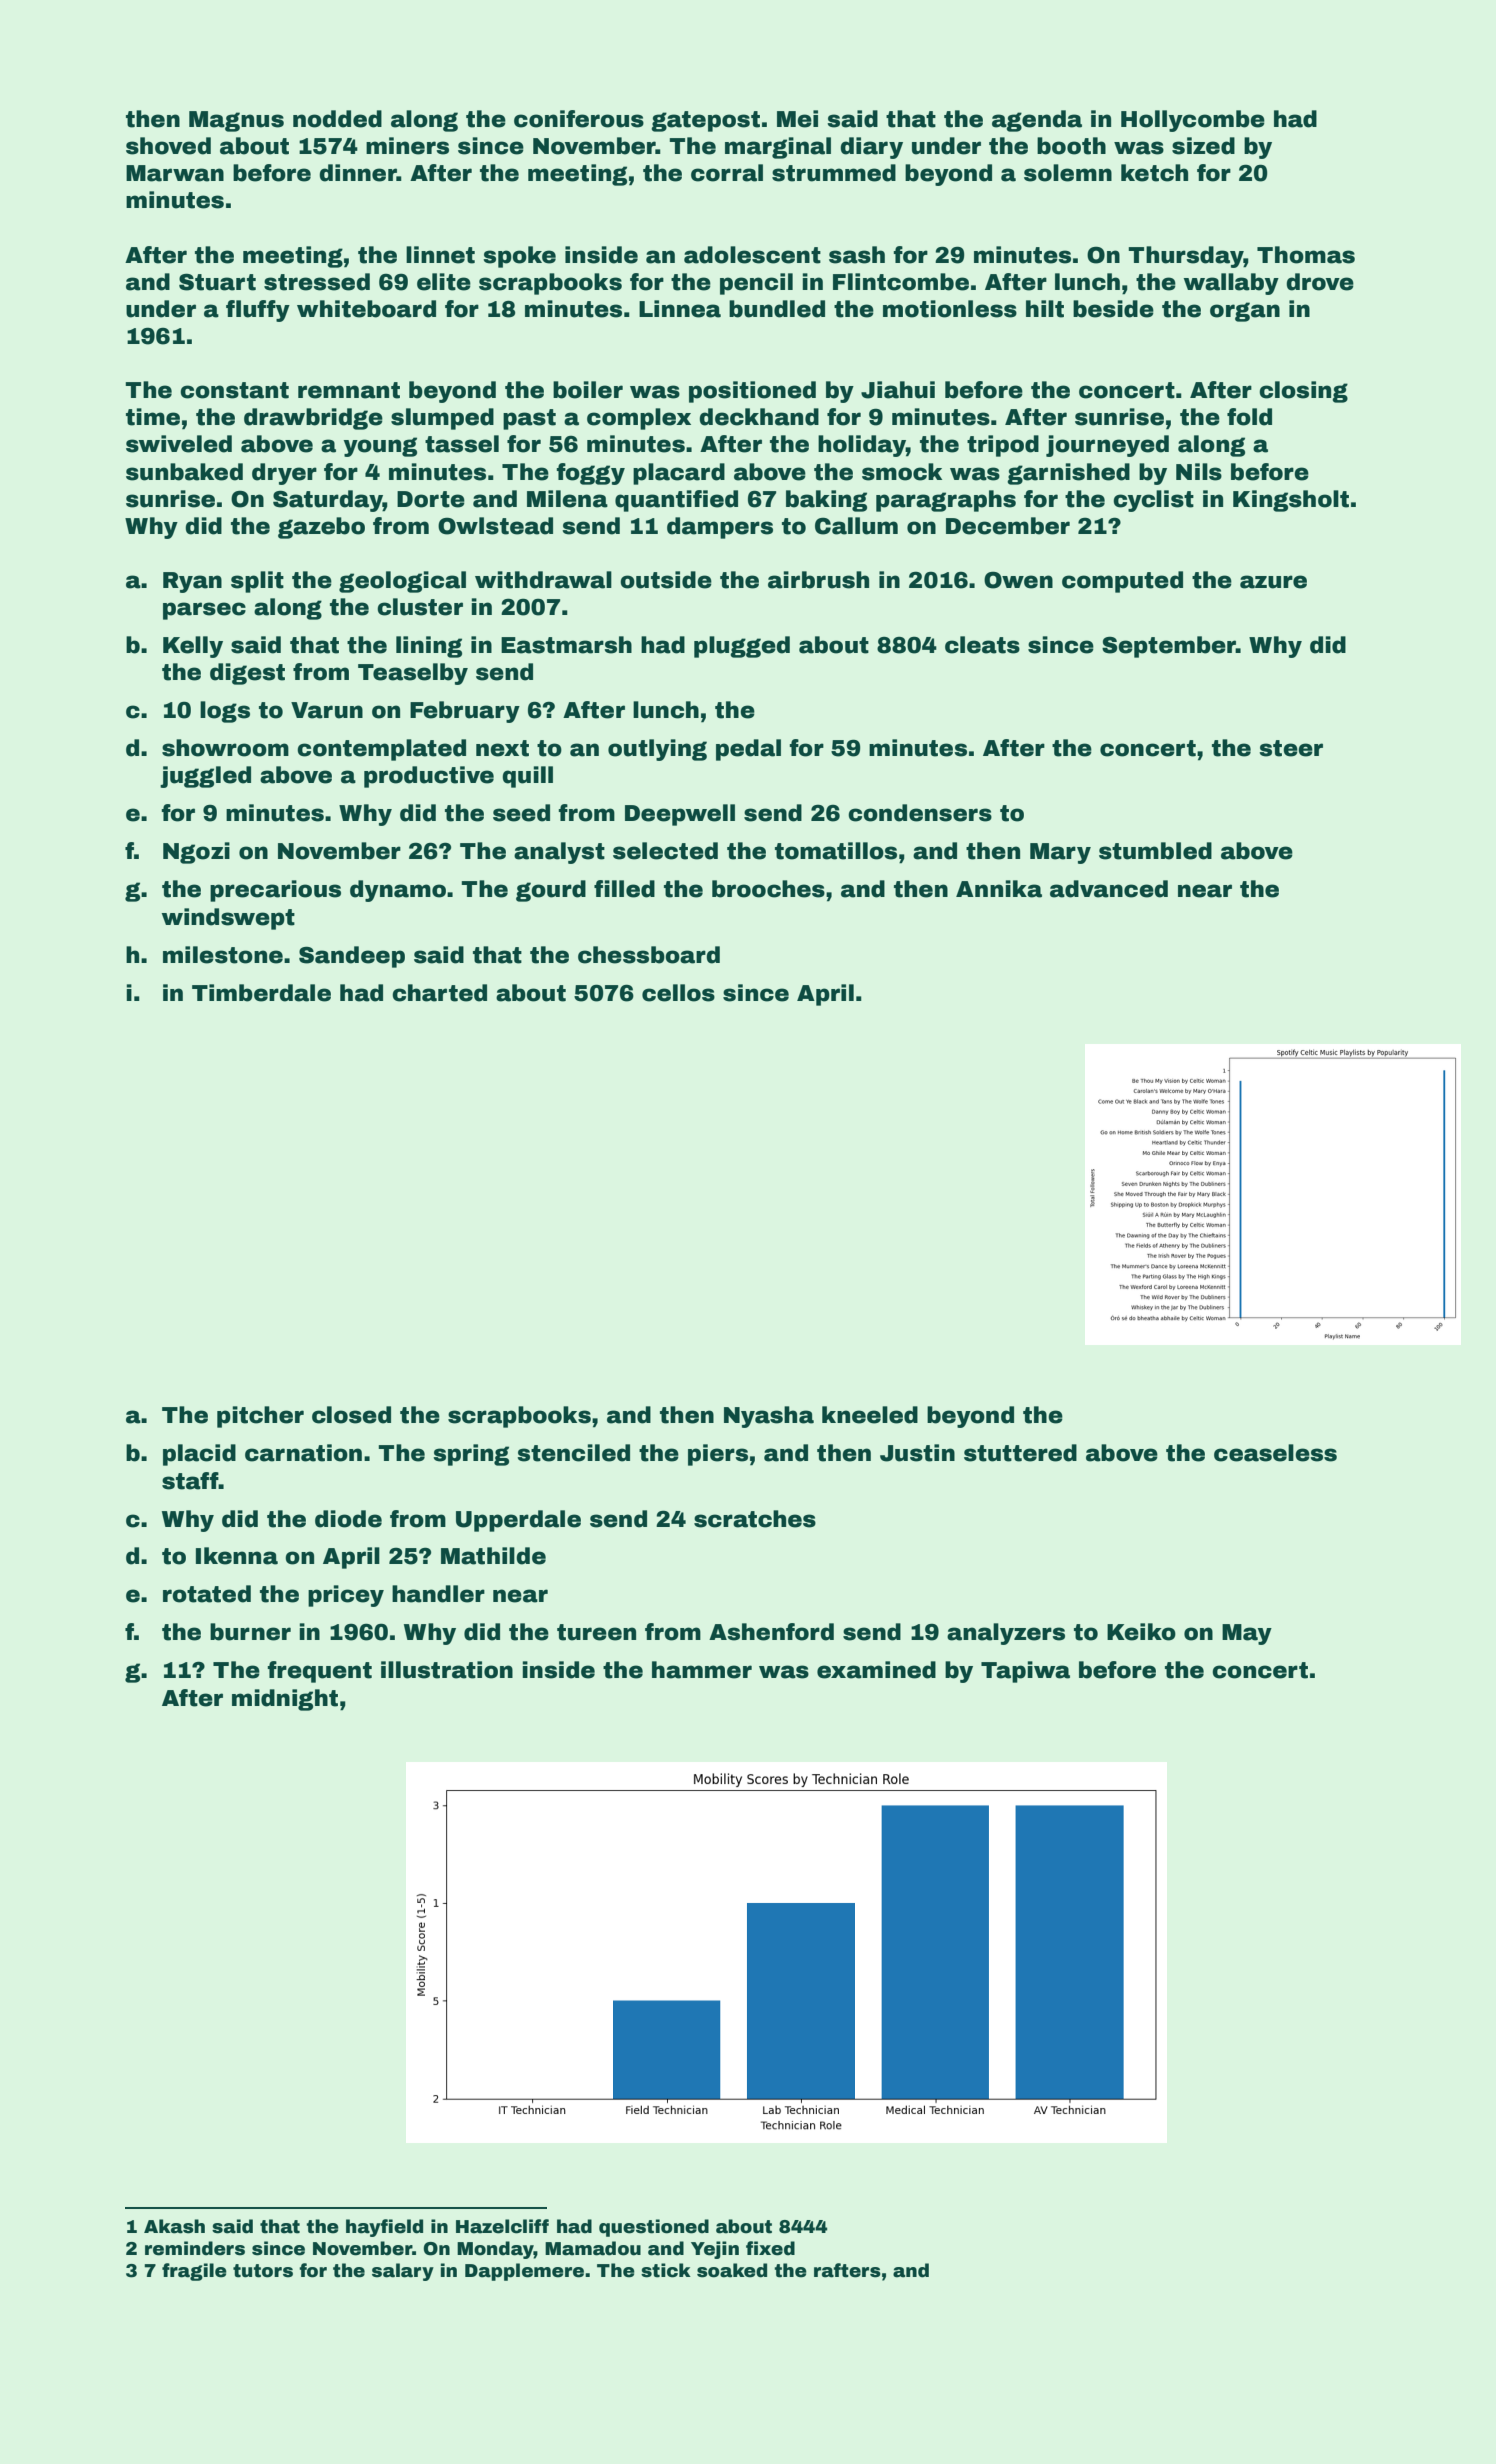  What do you see at coordinates (1109, 889) in the screenshot?
I see `advanced` at bounding box center [1109, 889].
